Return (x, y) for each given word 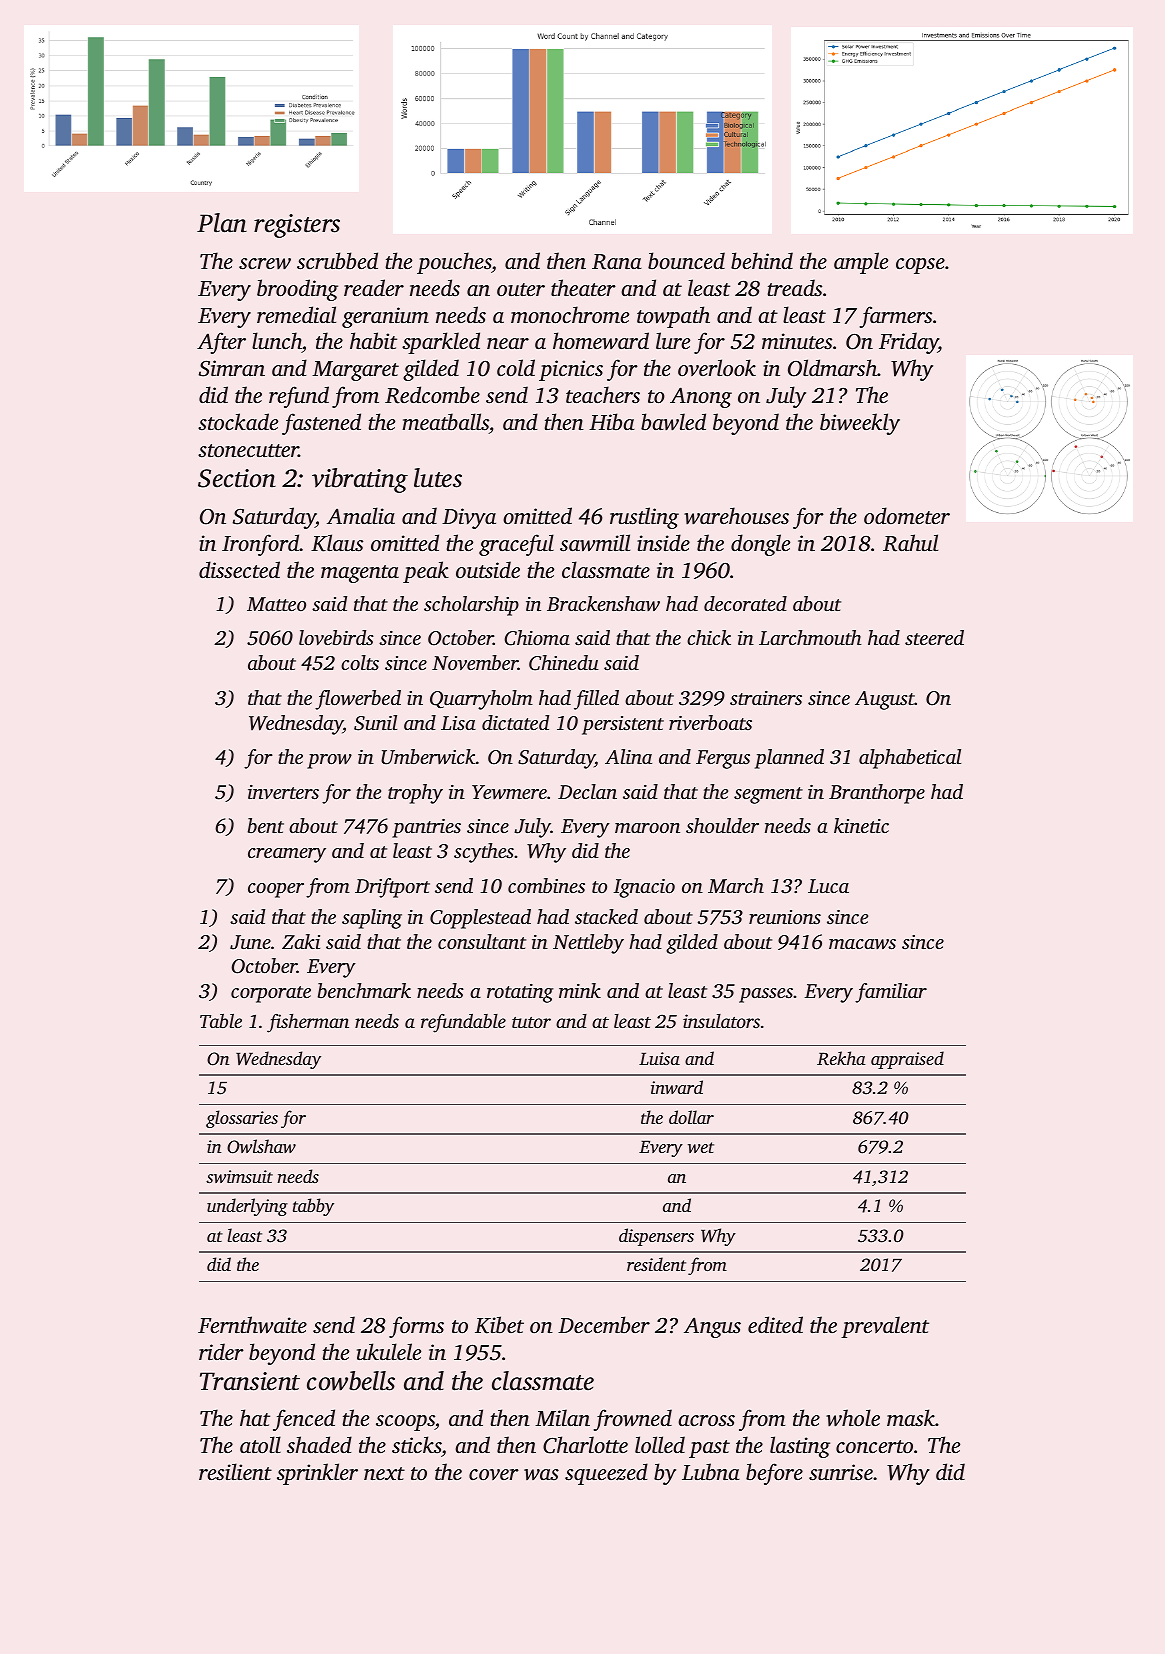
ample (861, 263)
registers (297, 226)
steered (934, 637)
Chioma (537, 638)
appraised (907, 1060)
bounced (686, 260)
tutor (531, 1022)
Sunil (375, 723)
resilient (235, 1471)
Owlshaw (261, 1146)
